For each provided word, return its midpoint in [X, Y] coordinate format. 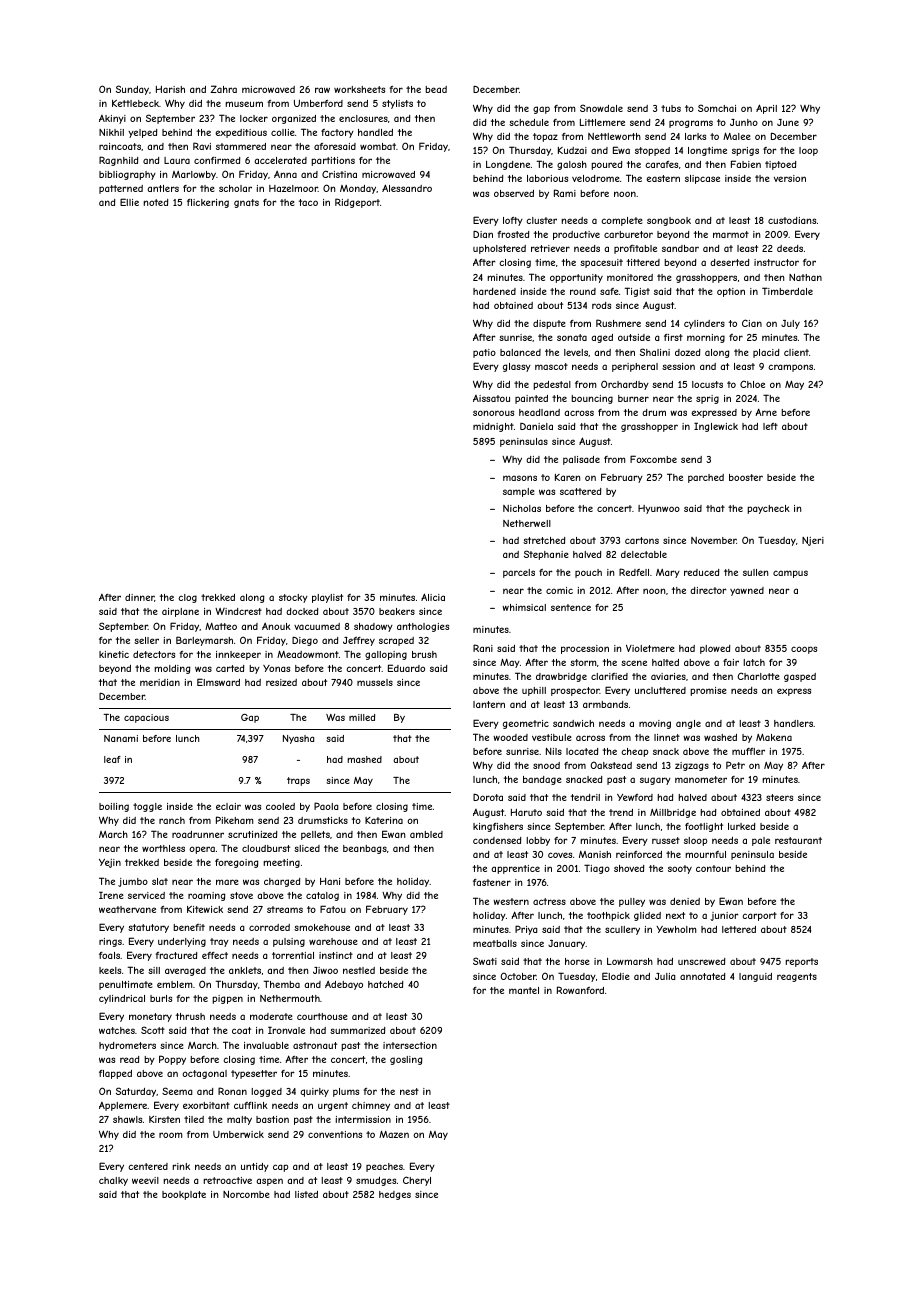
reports [801, 962]
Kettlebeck [135, 103]
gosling [406, 1060]
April [766, 109]
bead [436, 89]
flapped [115, 1074]
